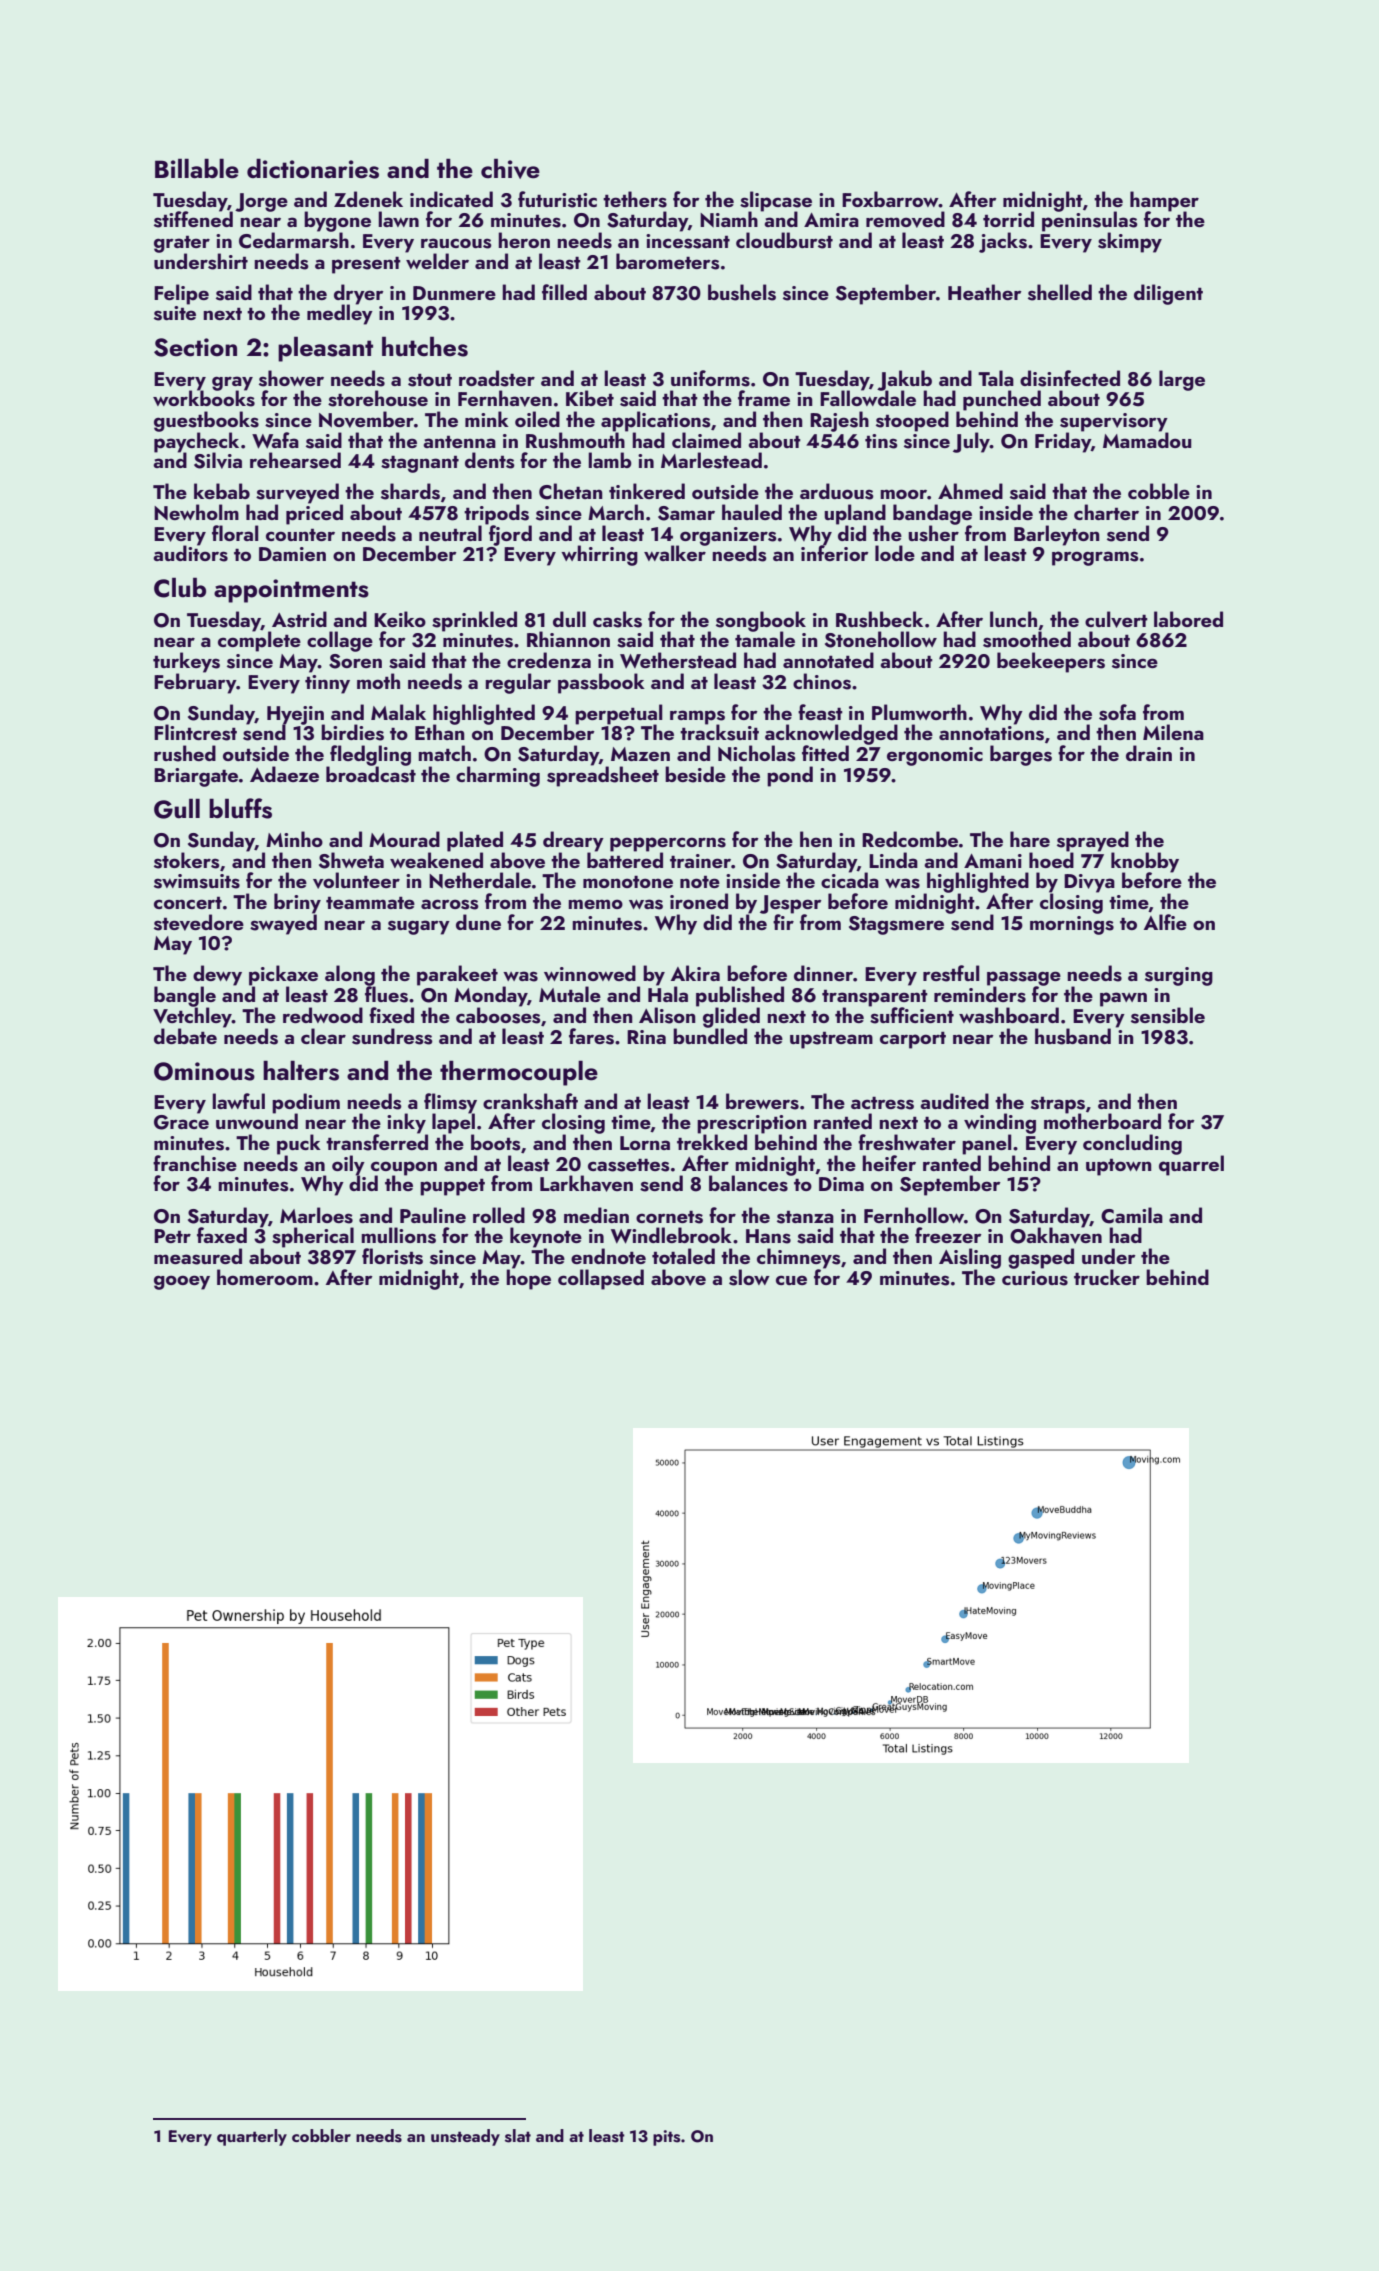 The image size is (1379, 2271). Describe the element at coordinates (197, 168) in the page. I see `Billable` at that location.
